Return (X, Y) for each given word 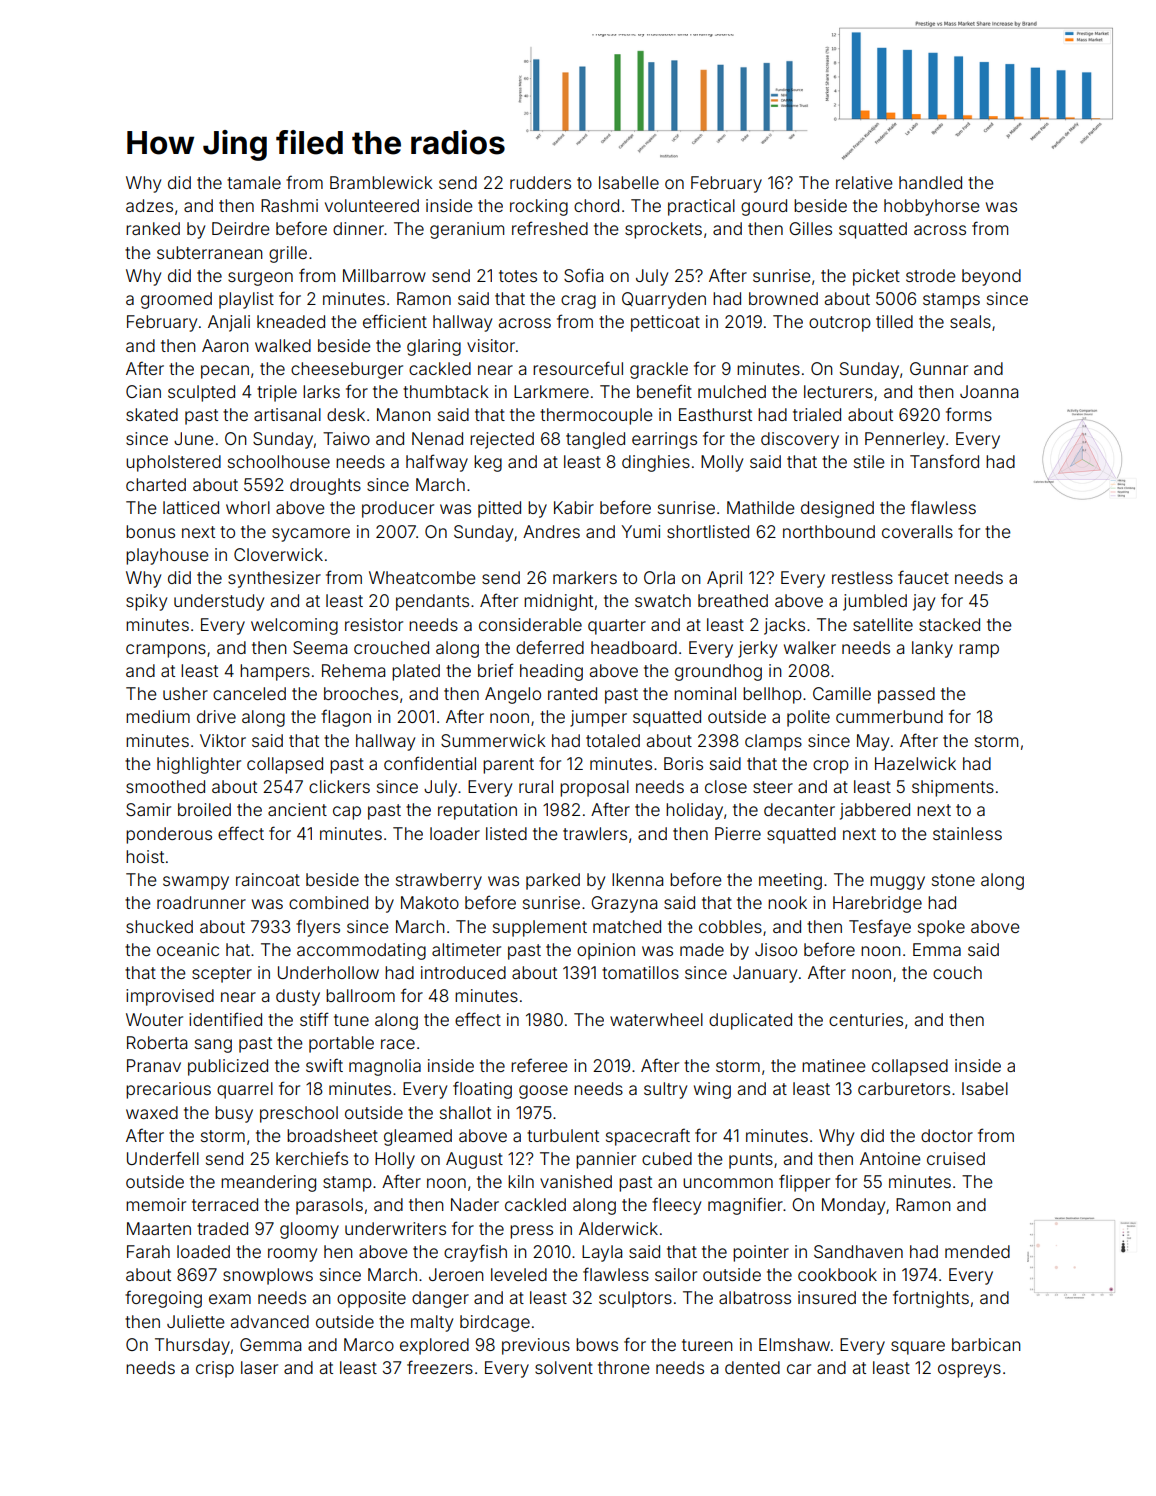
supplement (540, 928)
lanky (932, 649)
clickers (339, 786)
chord (596, 205)
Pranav (154, 1065)
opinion (606, 951)
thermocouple (596, 416)
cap (347, 813)
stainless (967, 833)
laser (259, 1367)
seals (970, 321)
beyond (991, 277)
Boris (683, 763)
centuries (866, 1019)
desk (346, 414)
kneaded (291, 321)
